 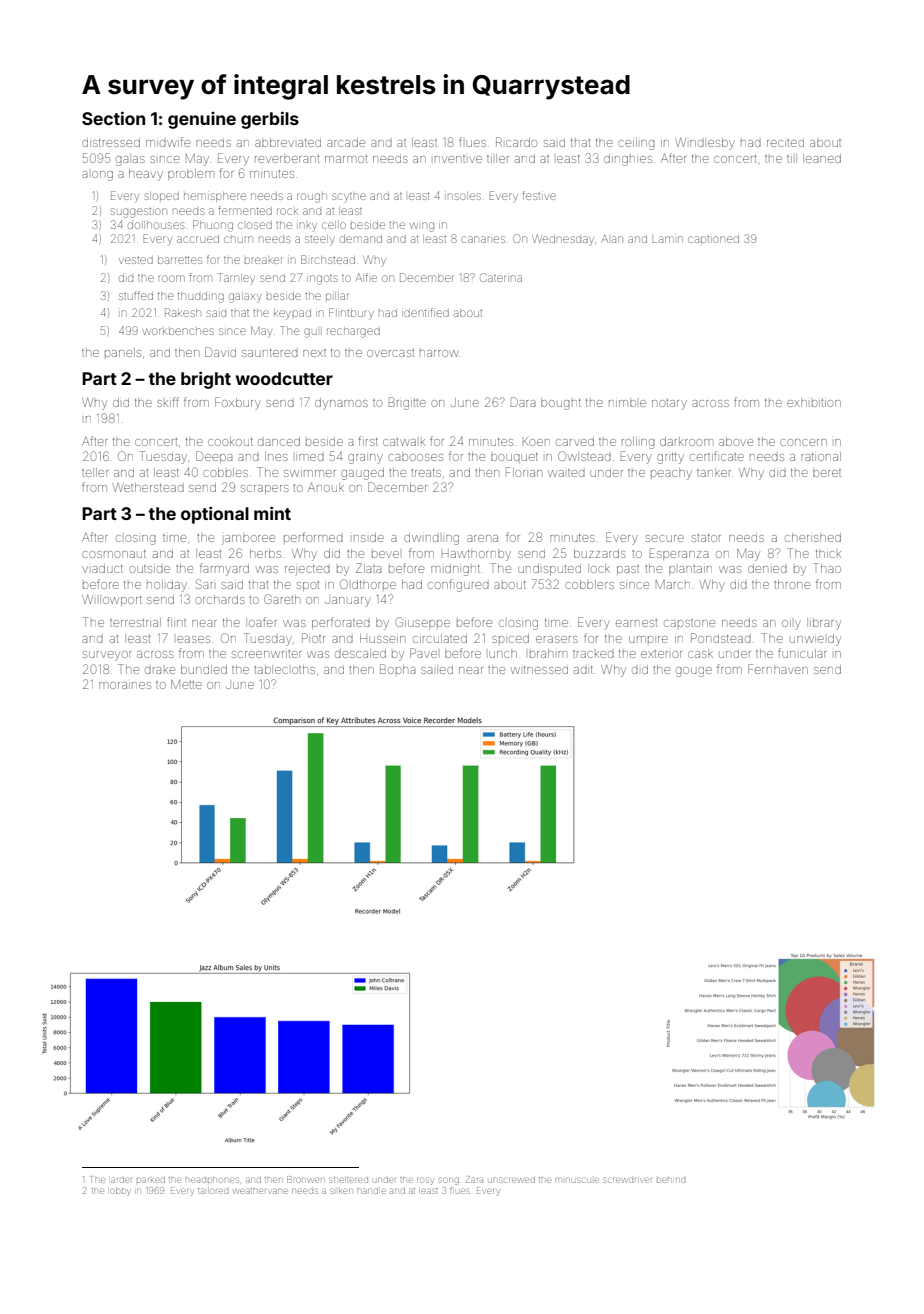 I want to click on exhibition, so click(x=814, y=402).
